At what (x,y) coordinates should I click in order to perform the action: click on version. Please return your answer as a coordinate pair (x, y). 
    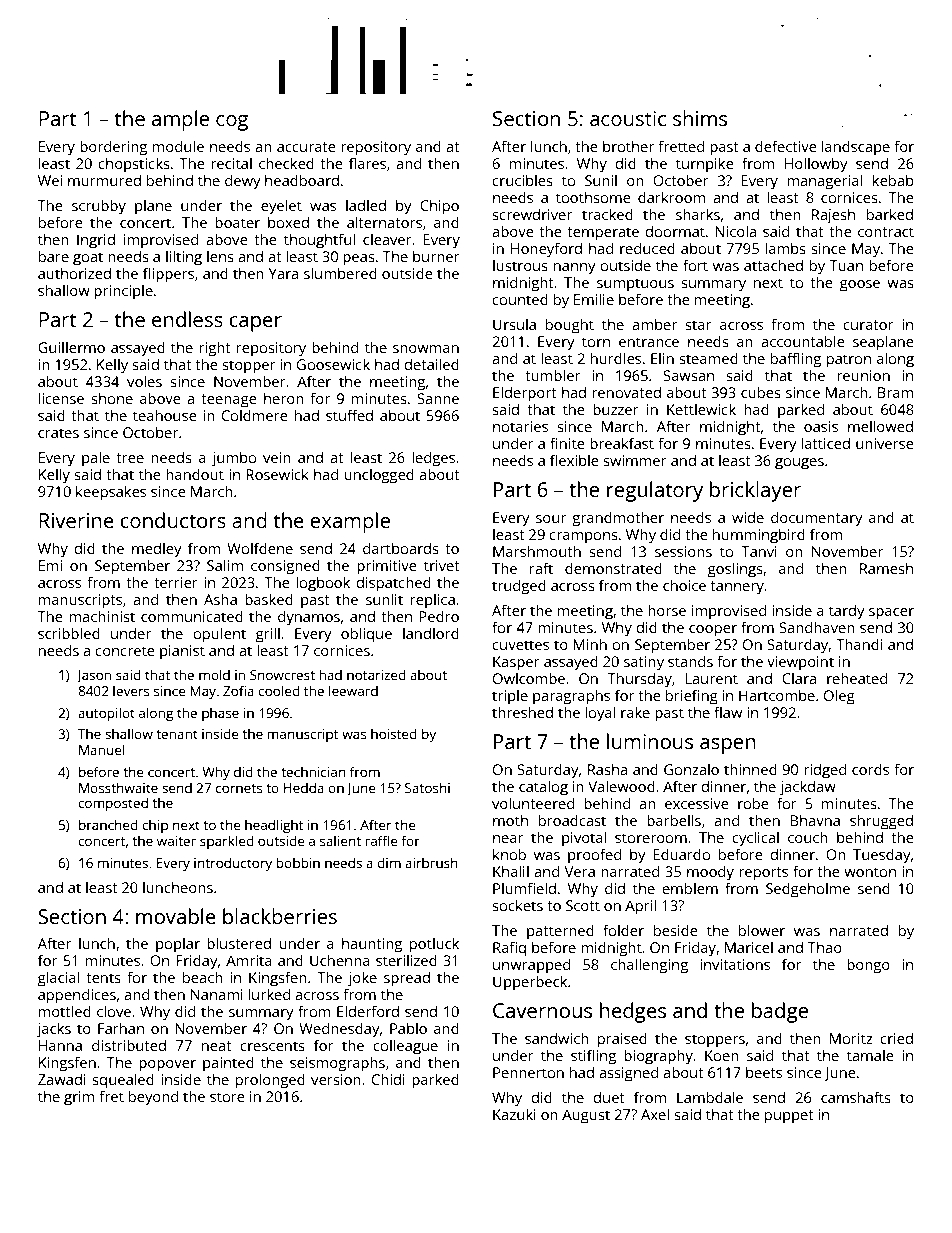
    Looking at the image, I should click on (336, 1079).
